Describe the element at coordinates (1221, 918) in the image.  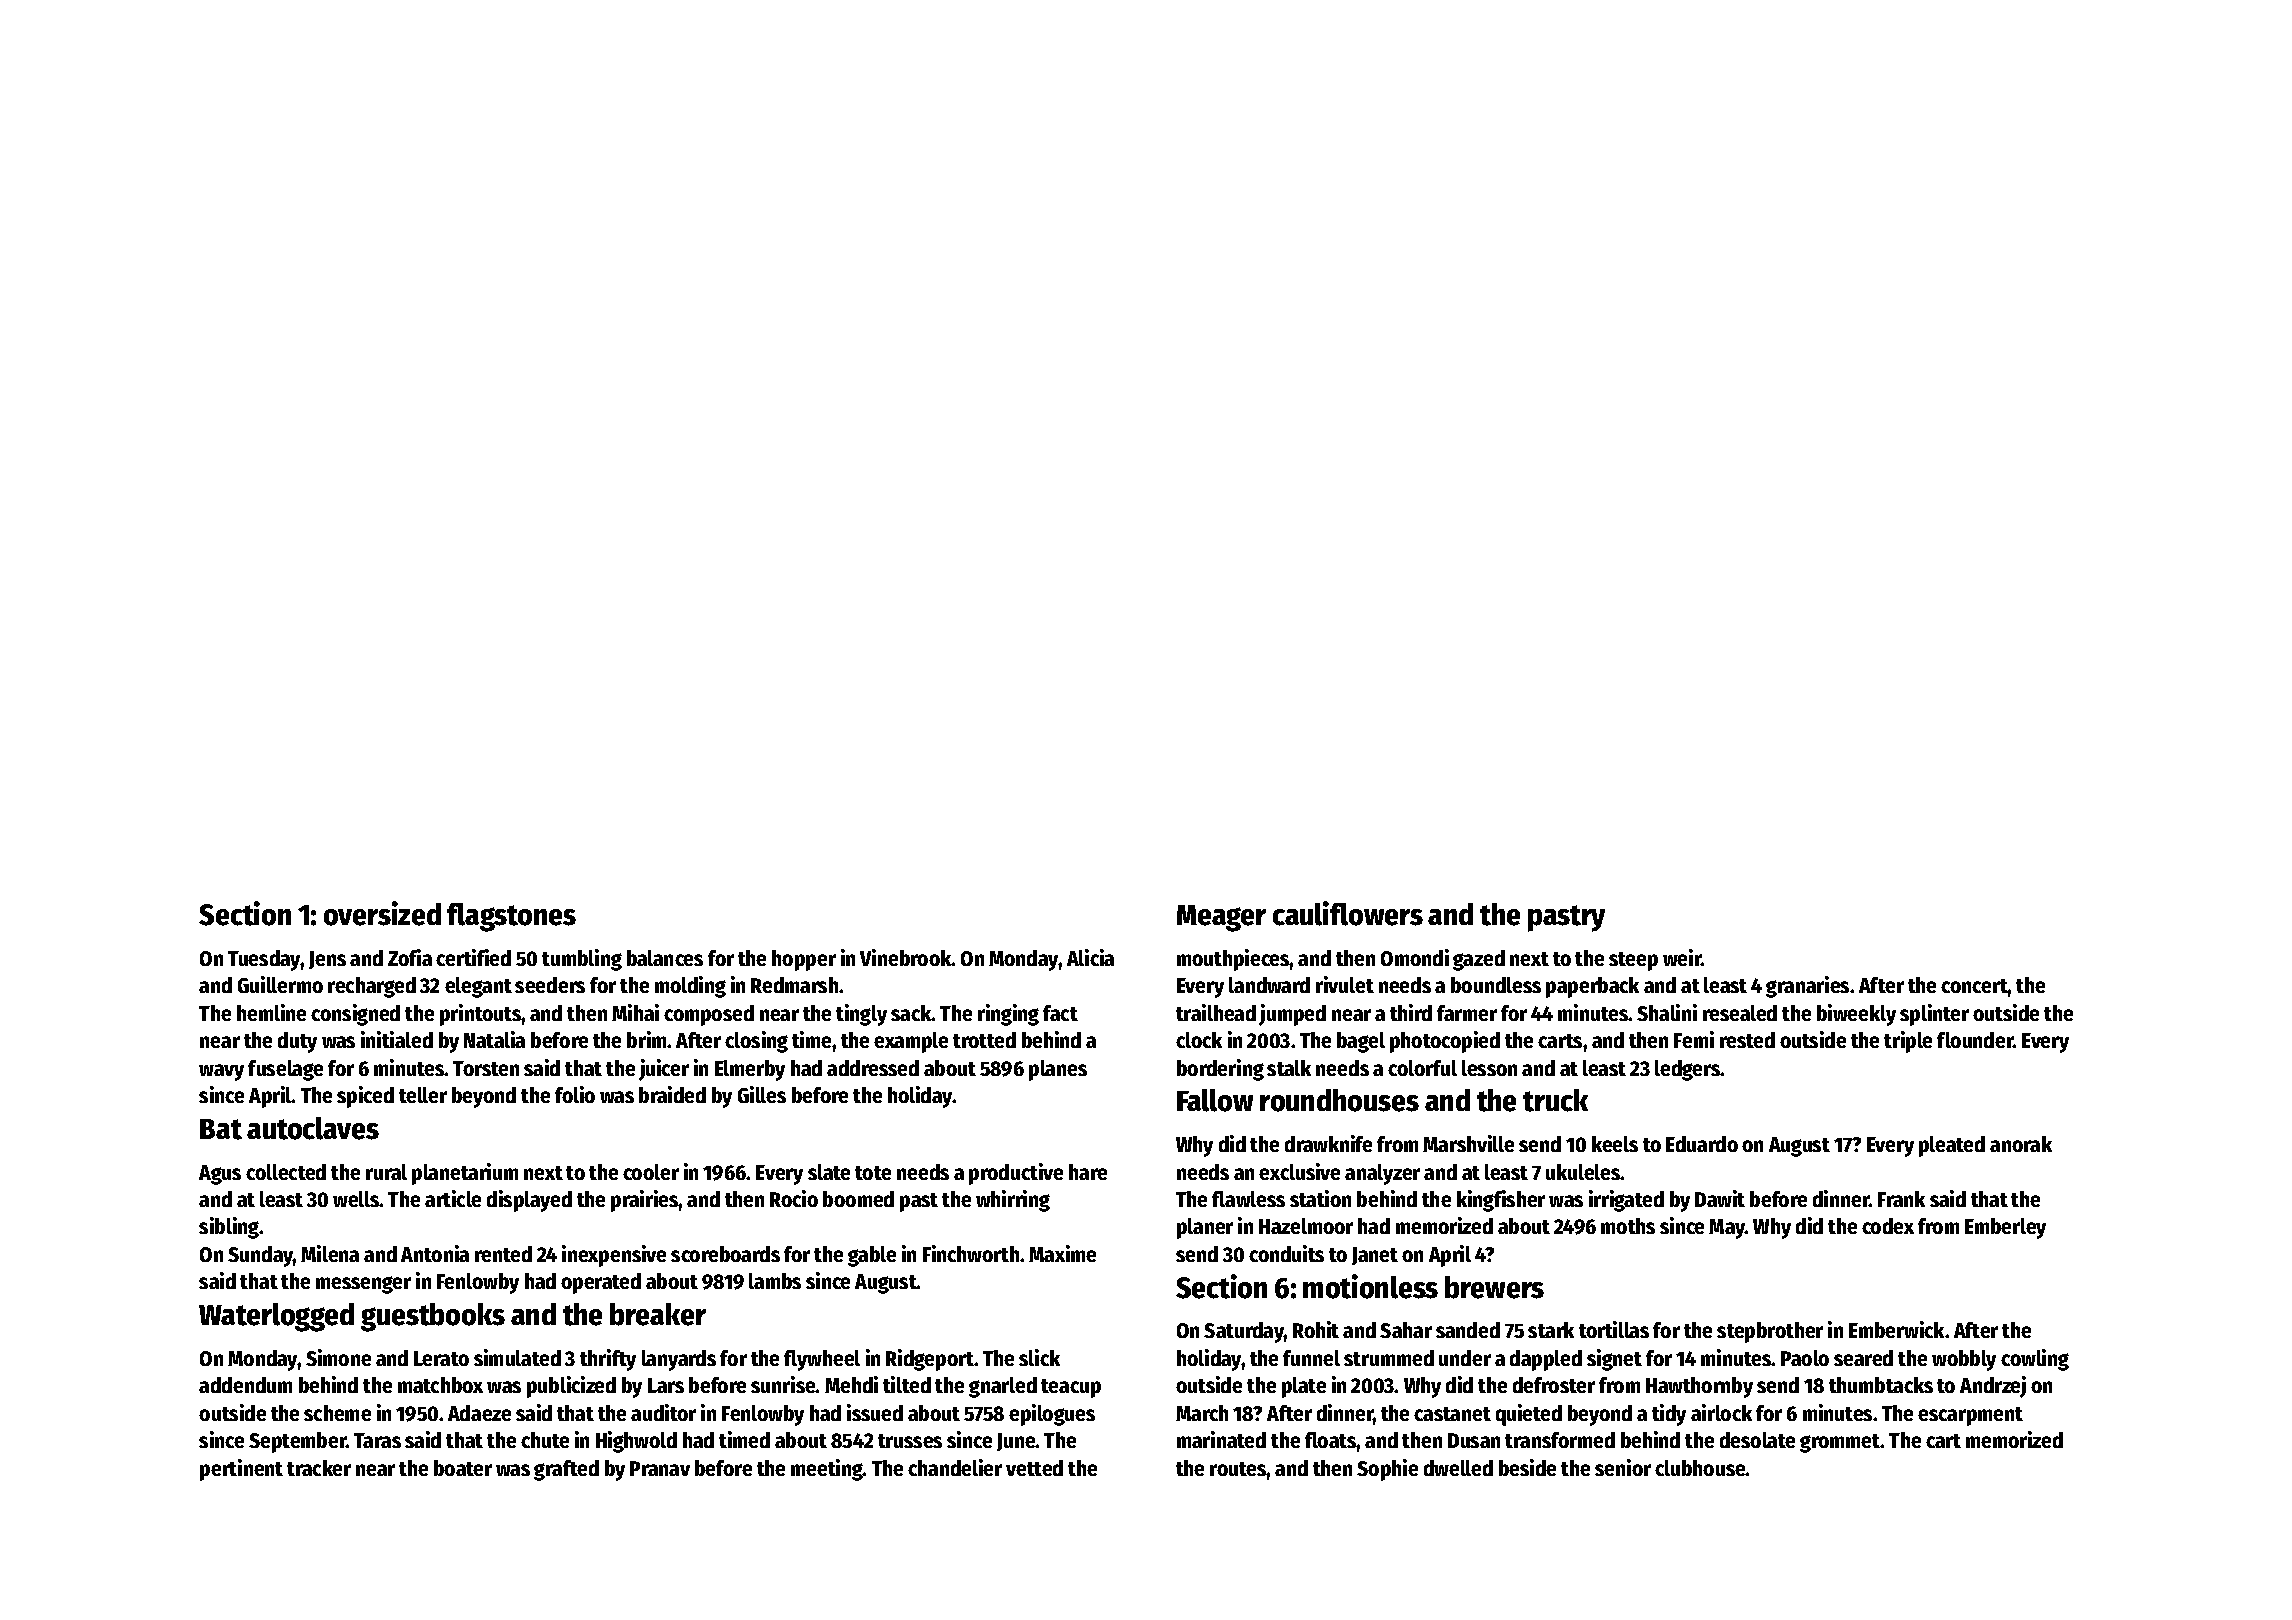
I see `Meager` at that location.
